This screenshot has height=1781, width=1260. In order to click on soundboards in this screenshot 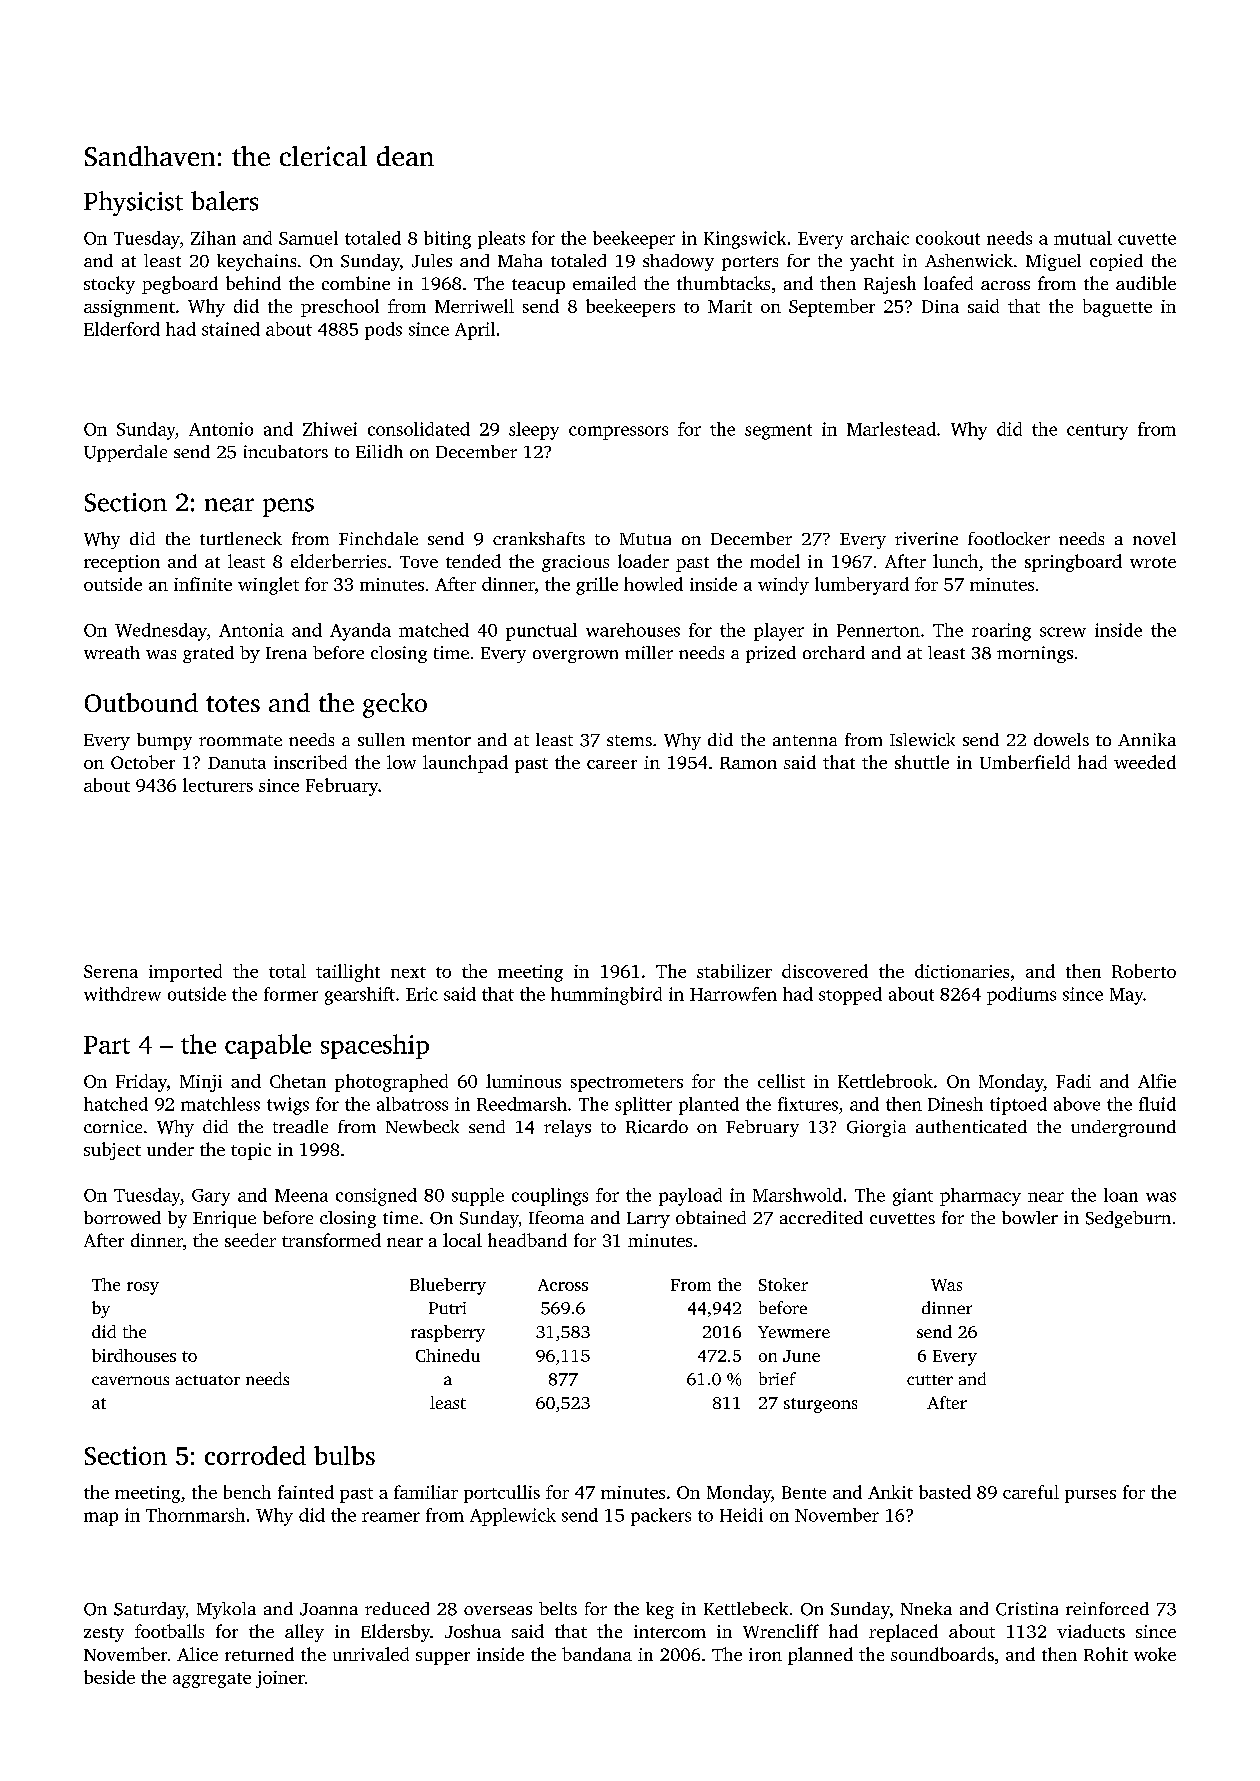, I will do `click(942, 1654)`.
